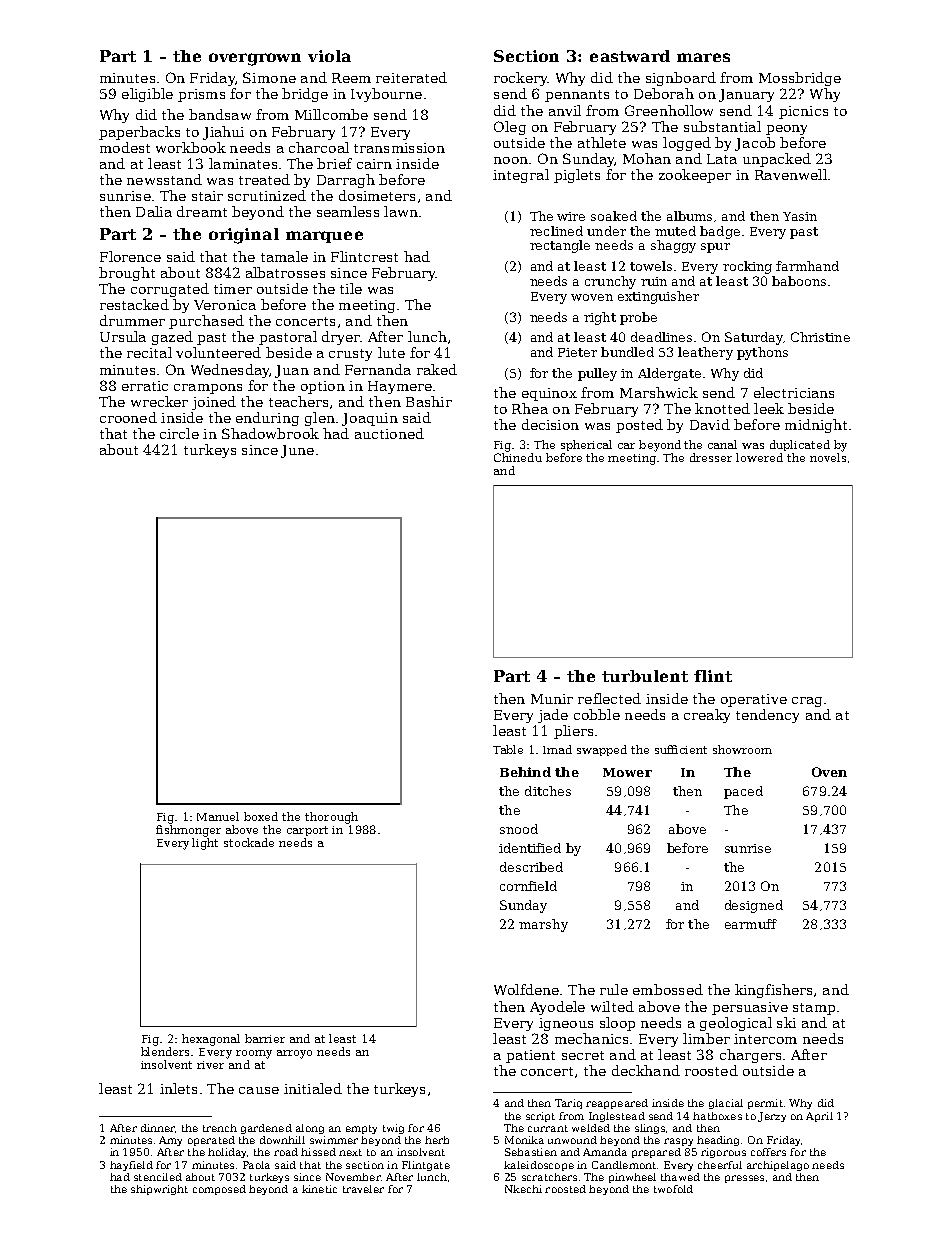  I want to click on Chinedu, so click(518, 457).
